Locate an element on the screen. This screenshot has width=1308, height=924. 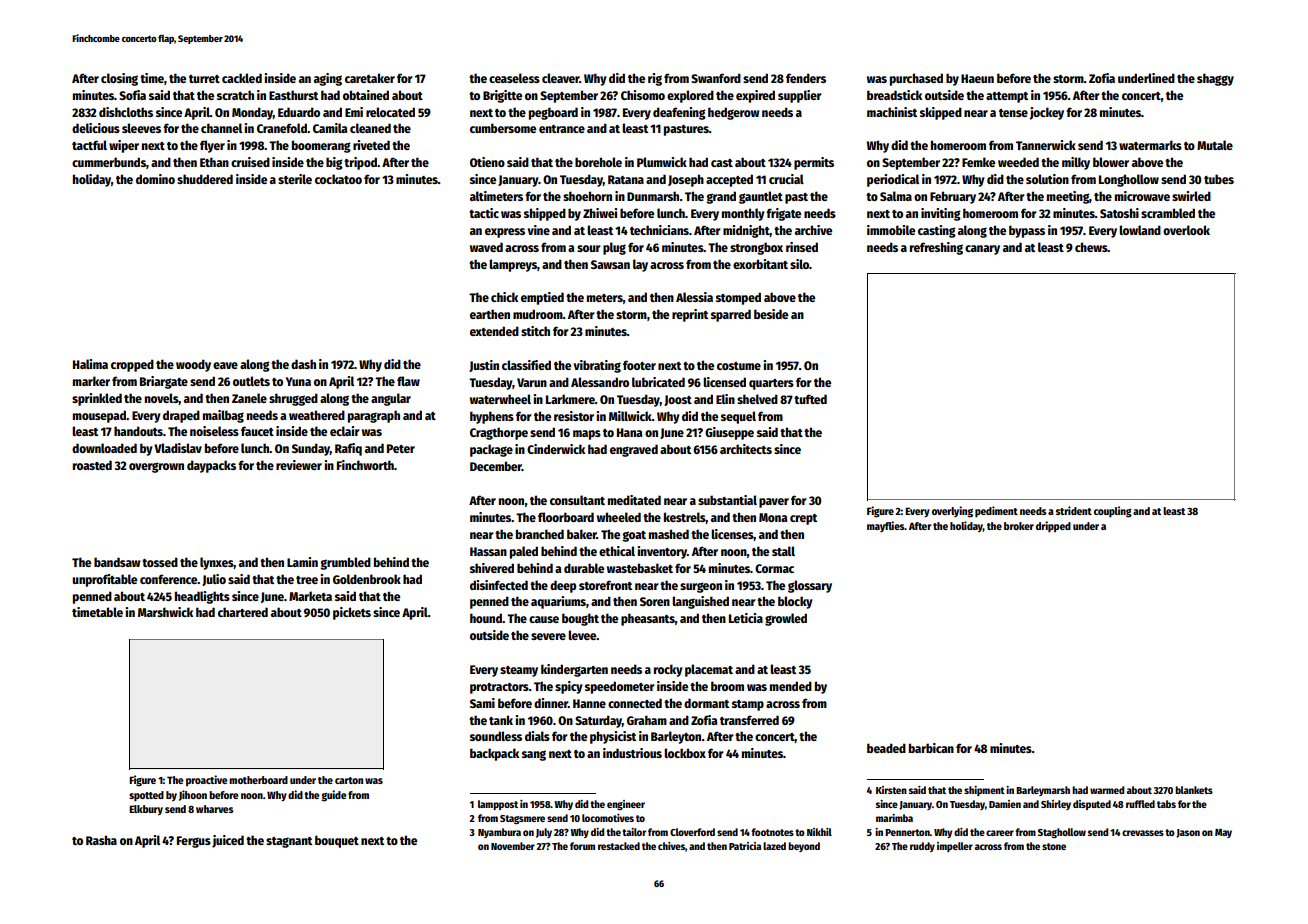
purchased is located at coordinates (916, 79).
